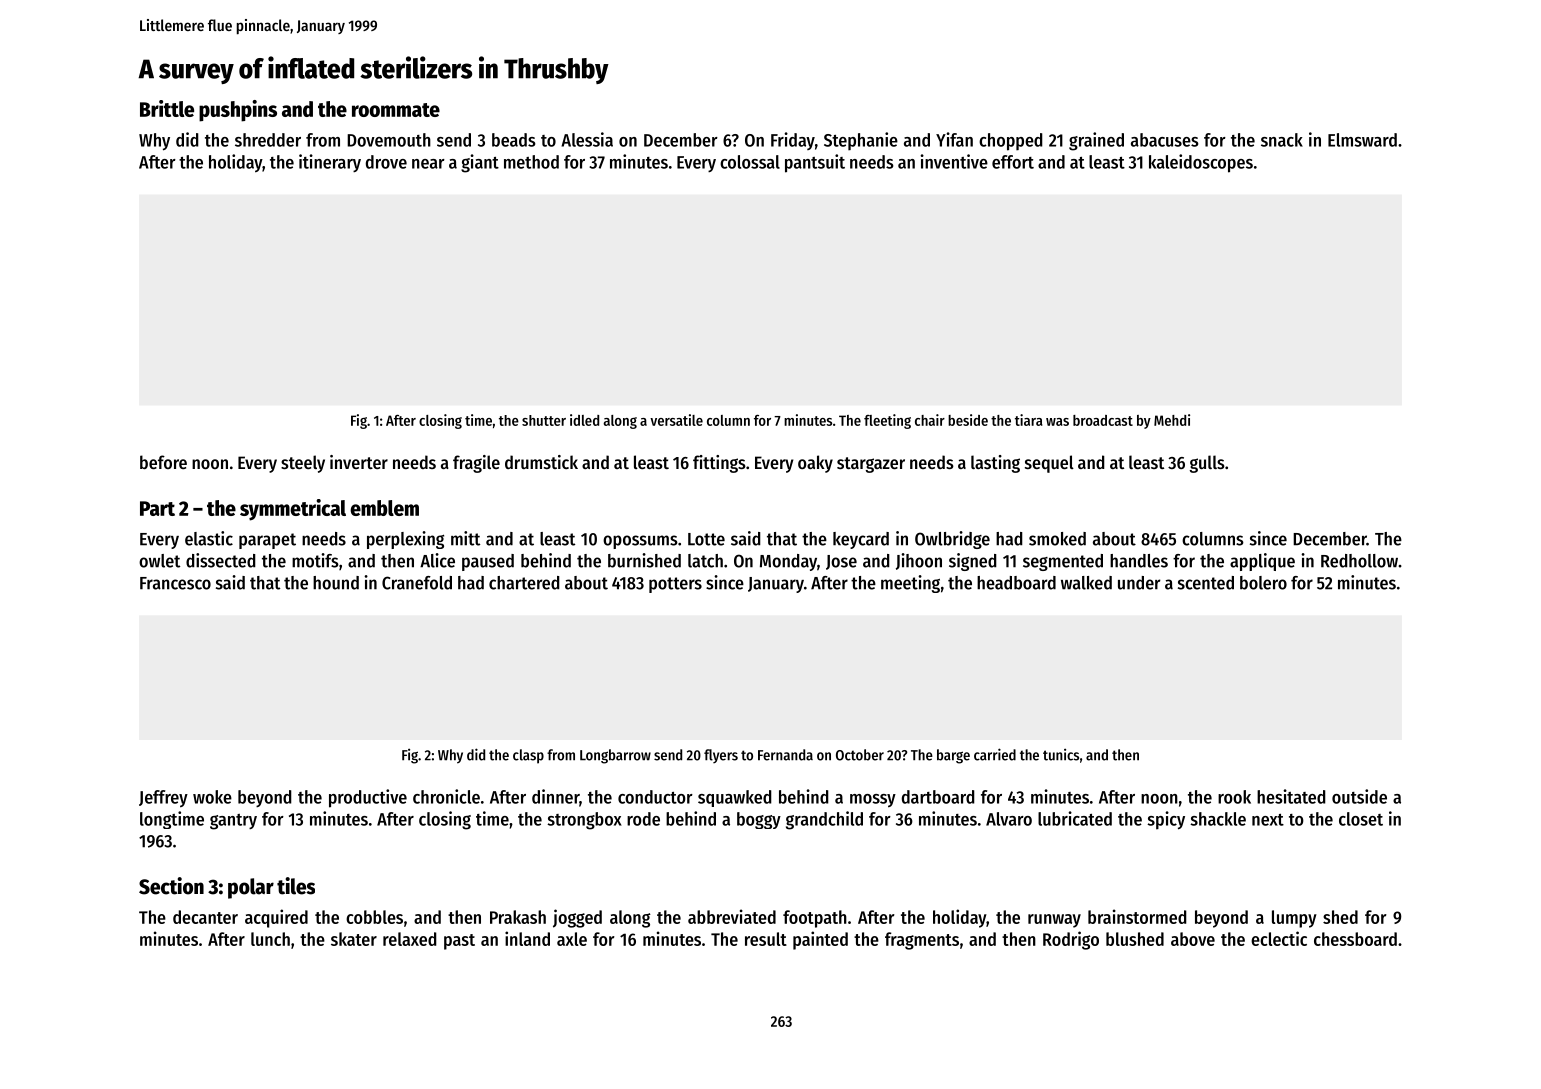 This page has width=1541, height=1089. Describe the element at coordinates (675, 585) in the page. I see `potters` at that location.
